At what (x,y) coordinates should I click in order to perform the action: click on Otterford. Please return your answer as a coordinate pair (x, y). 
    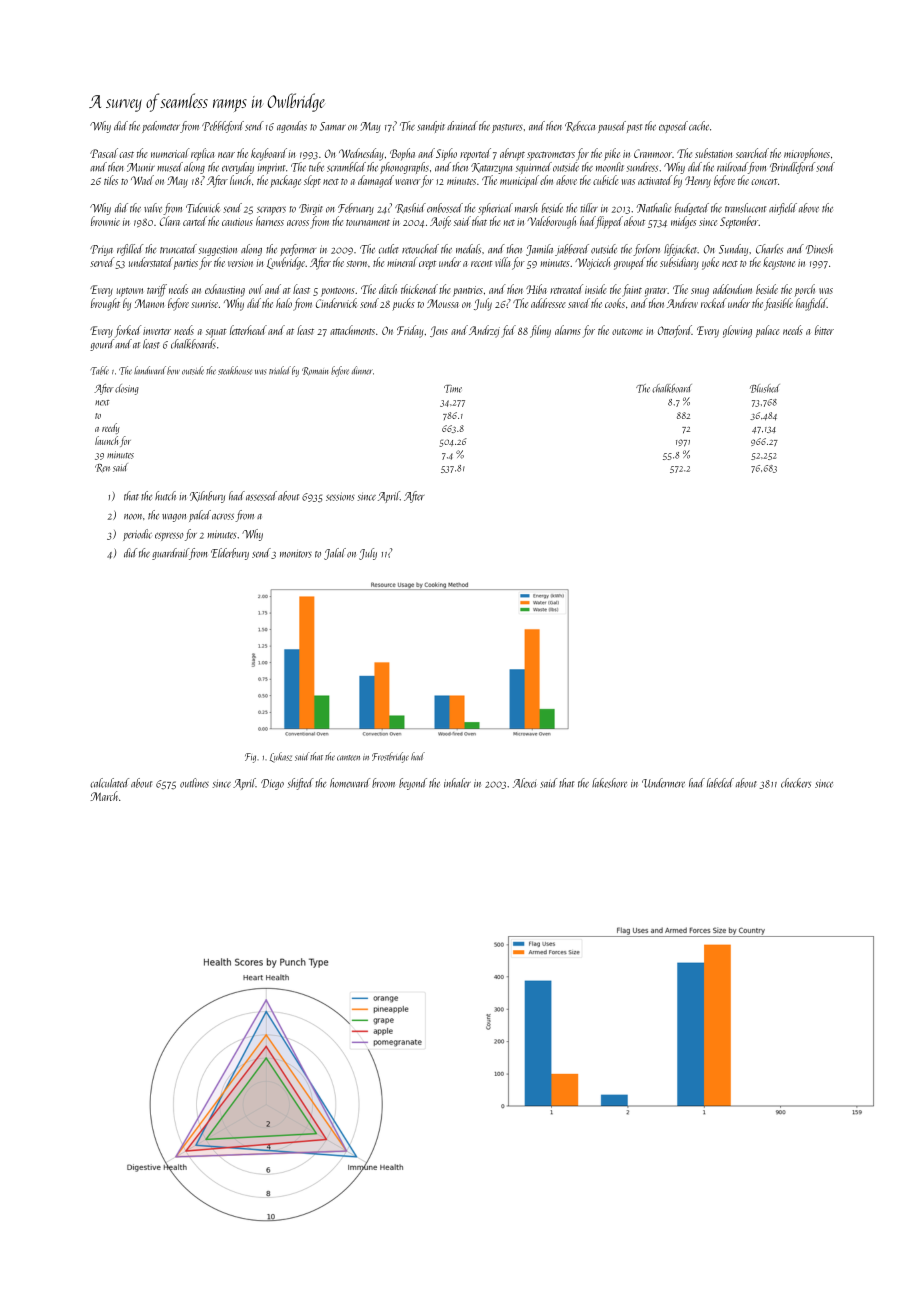
    Looking at the image, I should click on (675, 331).
